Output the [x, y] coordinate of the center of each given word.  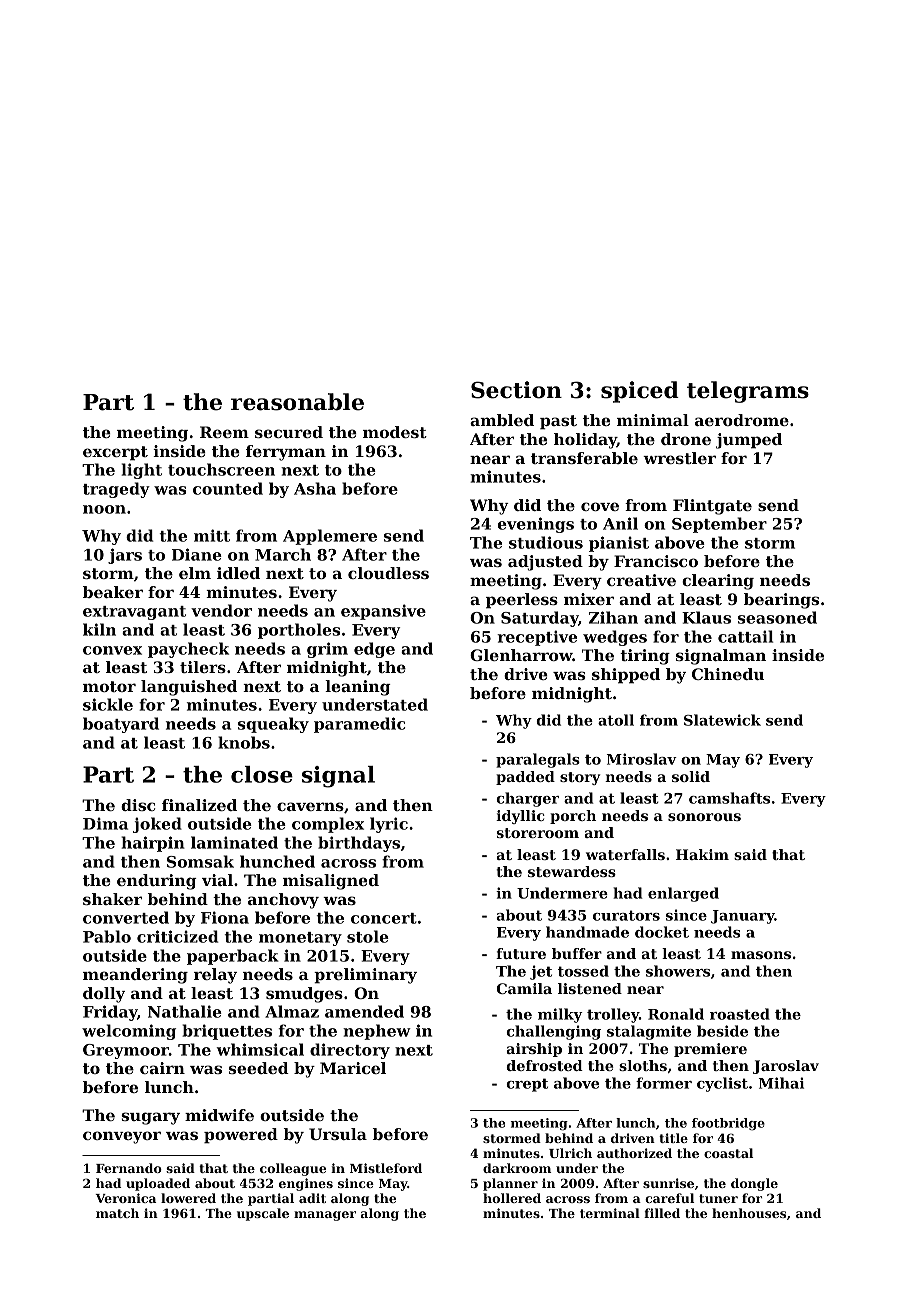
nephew [377, 1032]
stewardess [572, 871]
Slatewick [722, 720]
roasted [740, 1014]
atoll [616, 720]
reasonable [297, 402]
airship [534, 1050]
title [673, 1138]
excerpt [115, 453]
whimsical [260, 1049]
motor [109, 686]
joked [157, 825]
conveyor [122, 1137]
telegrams [748, 392]
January [743, 917]
